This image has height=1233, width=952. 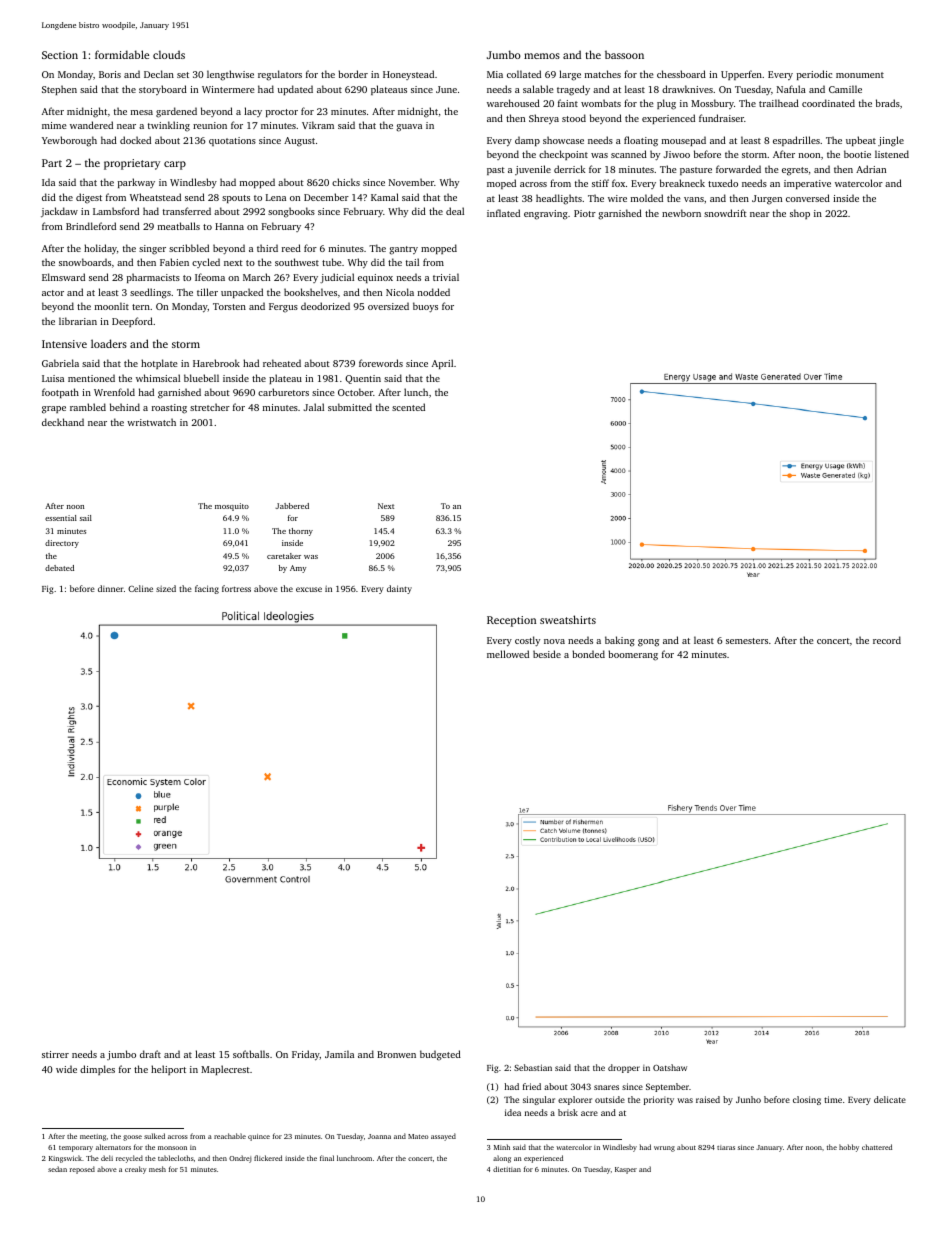 I want to click on semesters, so click(x=747, y=641).
